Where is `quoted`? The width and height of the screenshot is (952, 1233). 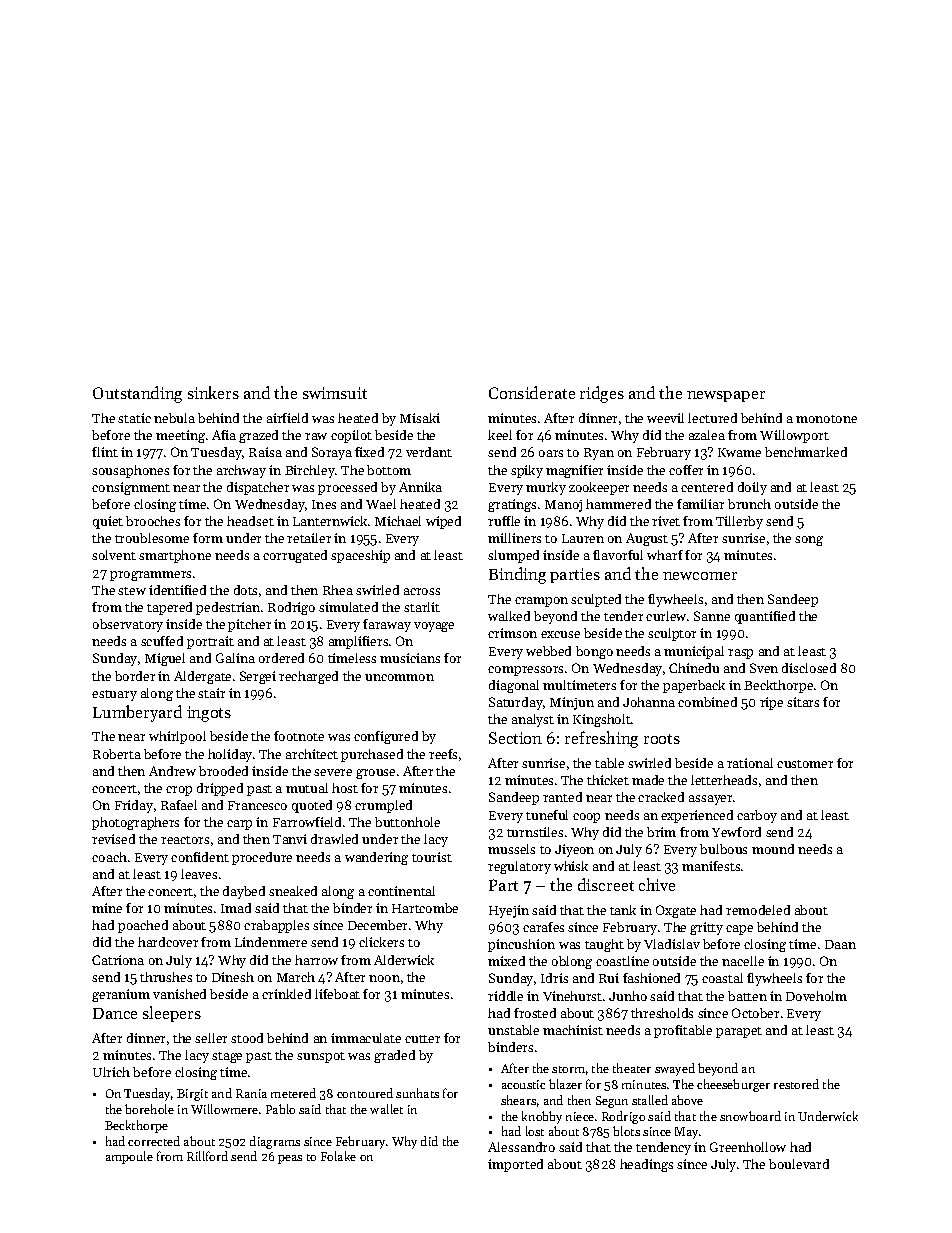 quoted is located at coordinates (312, 806).
